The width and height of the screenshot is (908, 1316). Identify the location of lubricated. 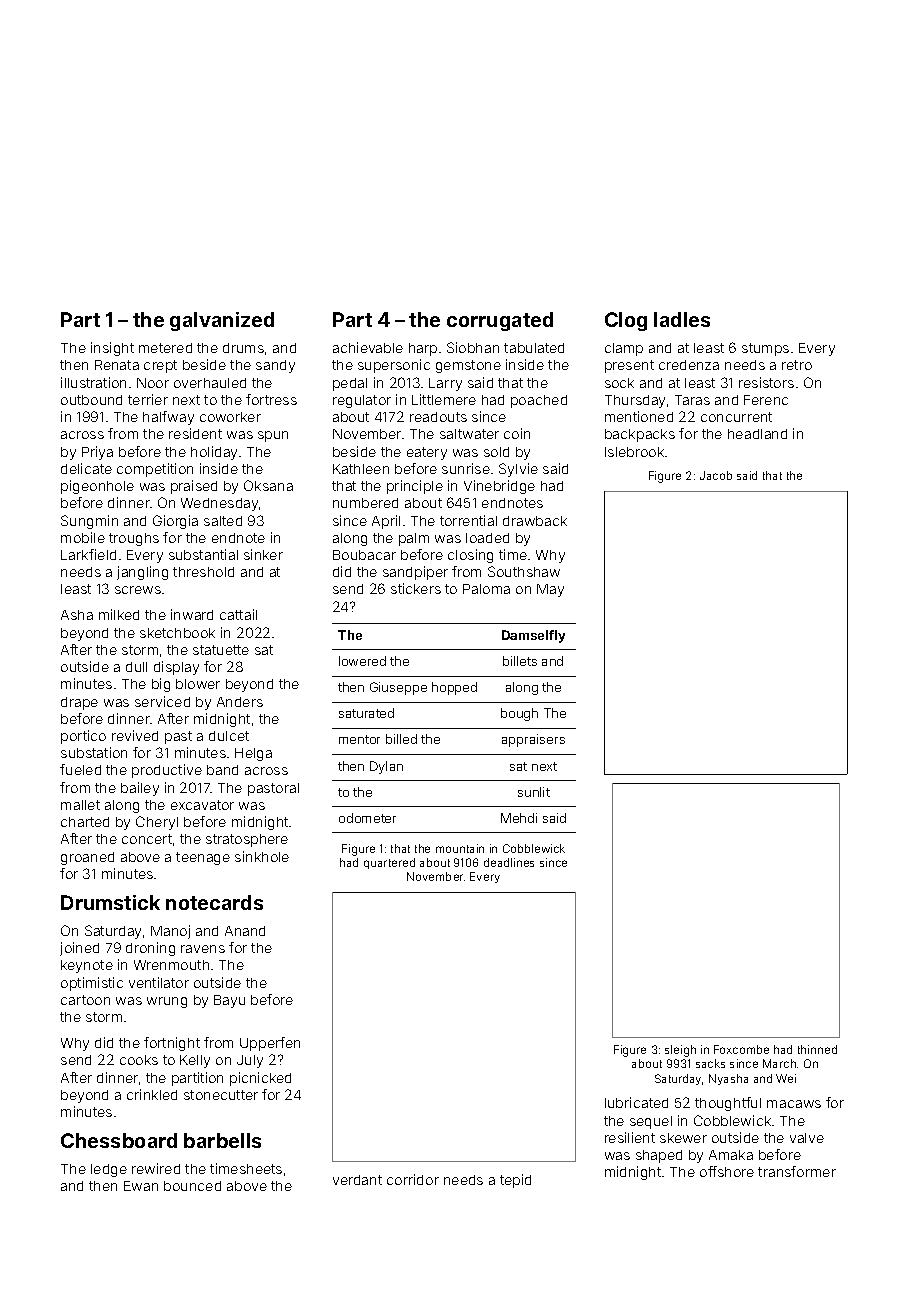
(636, 1102).
